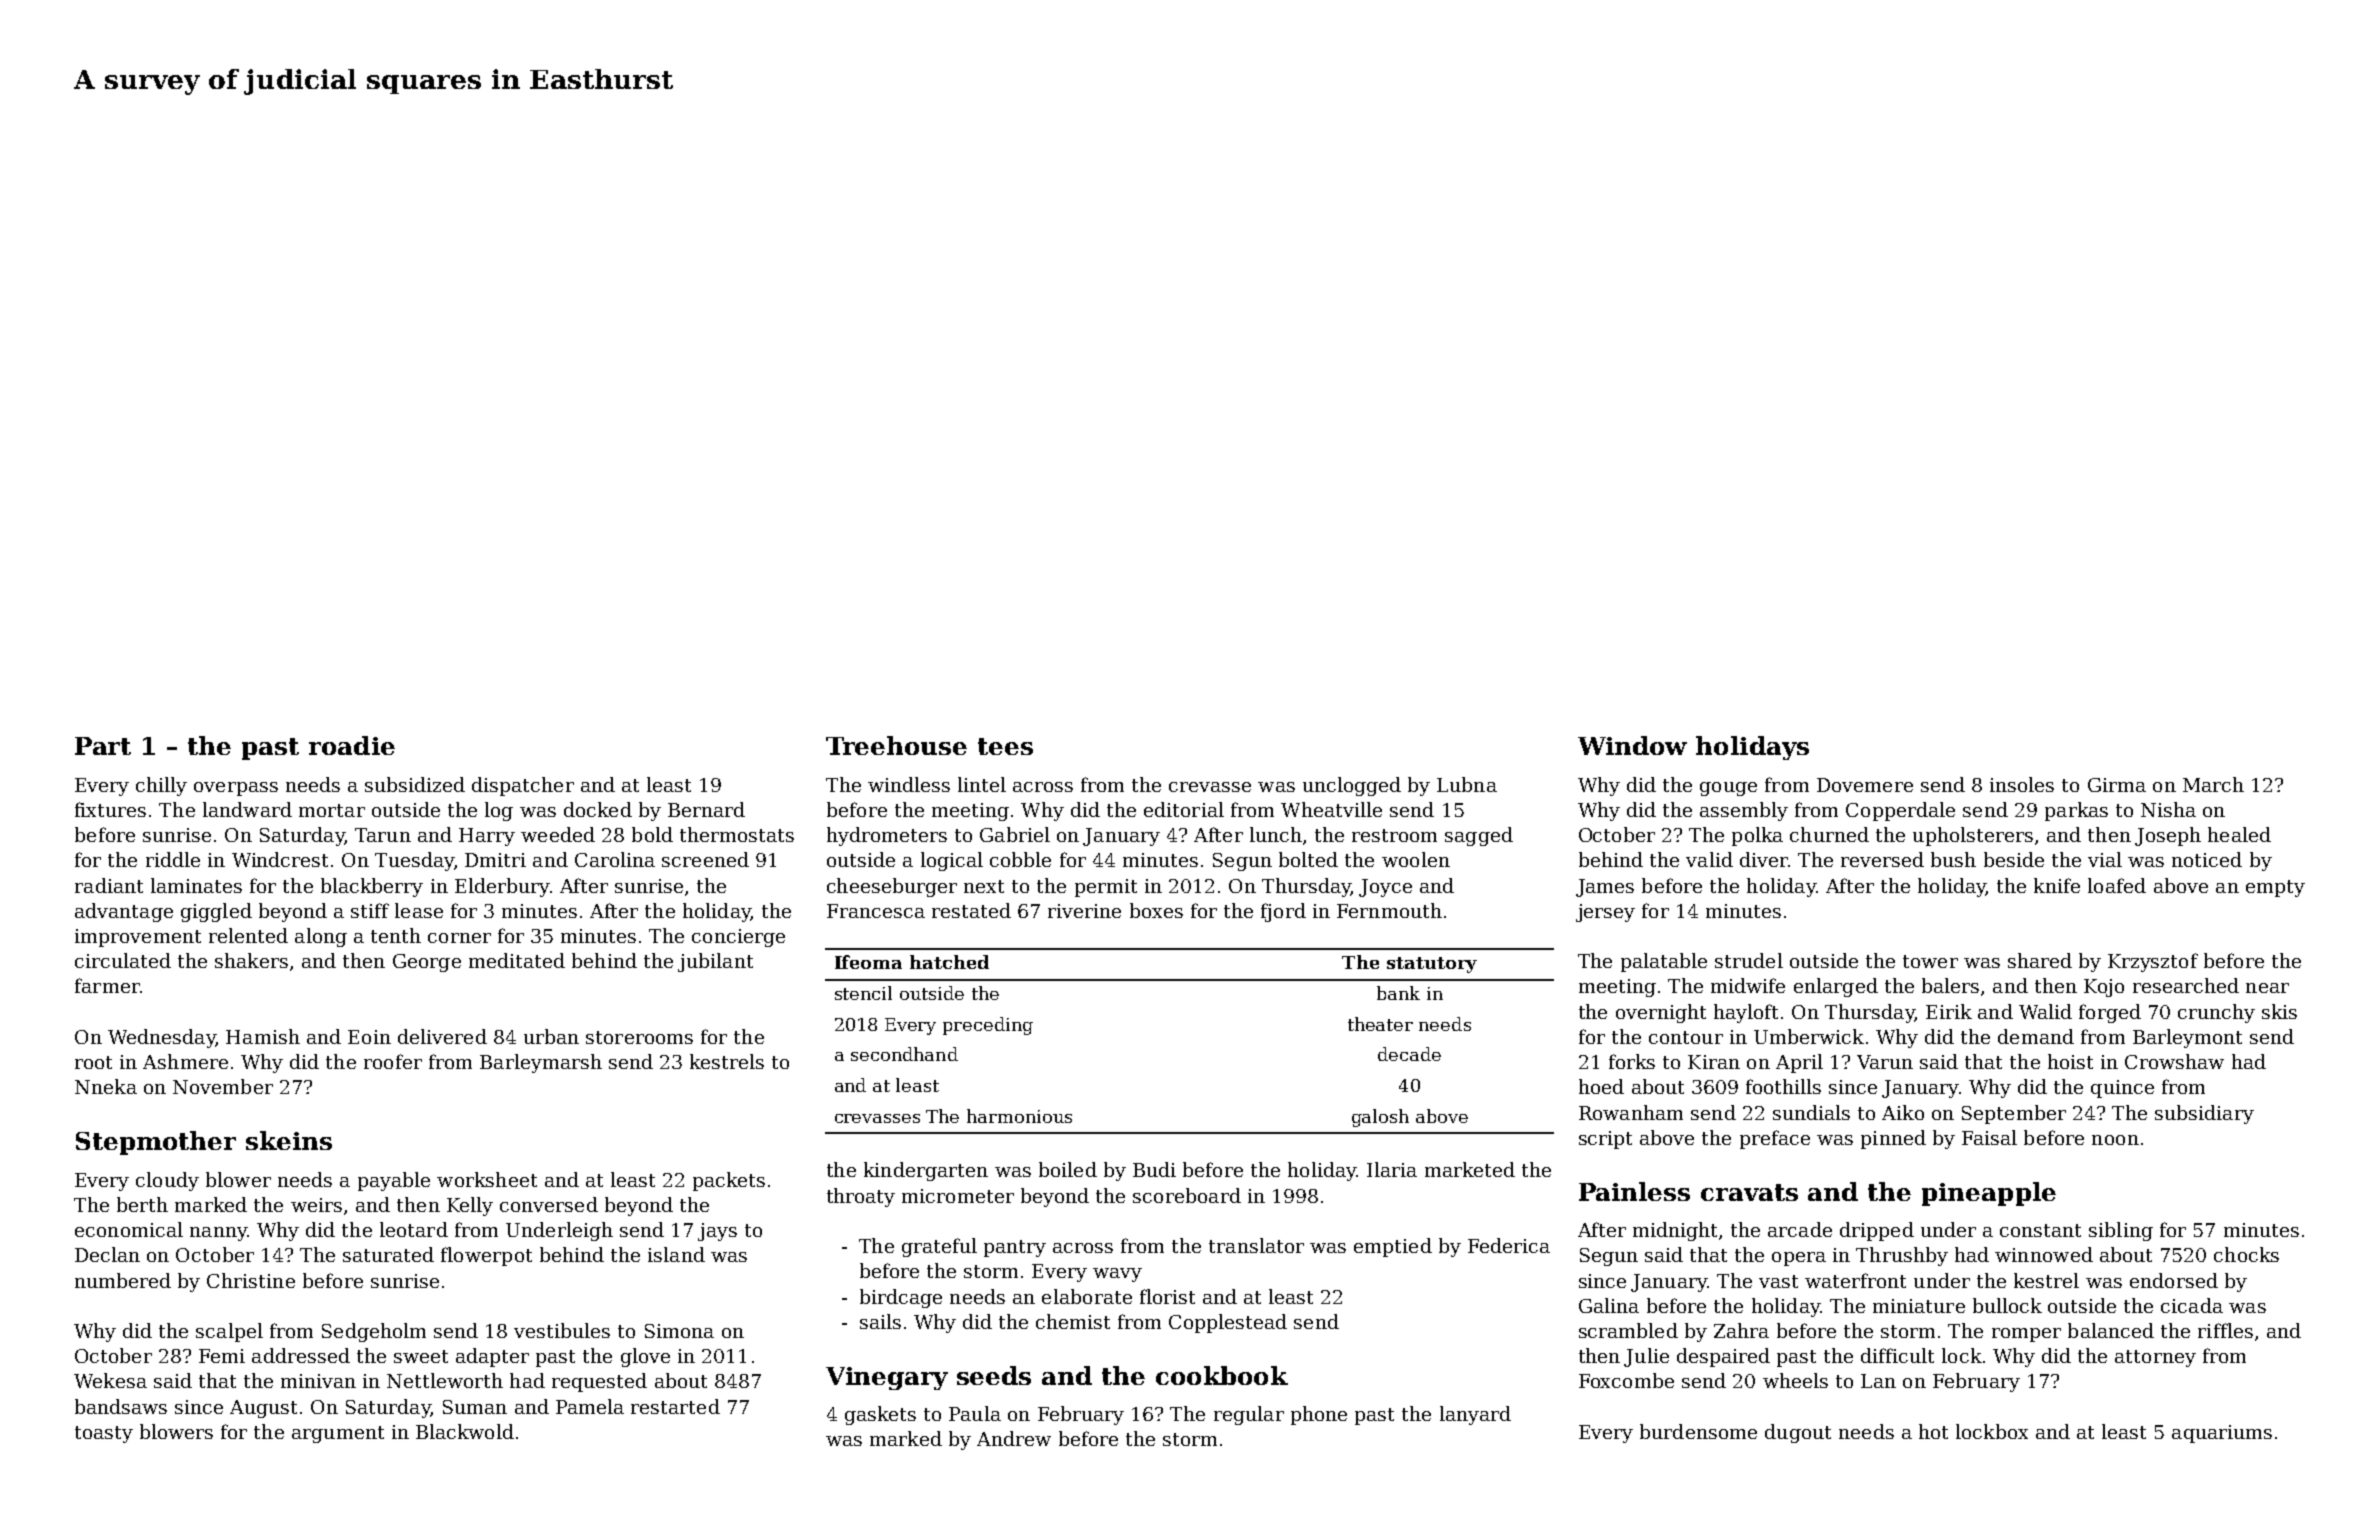 This screenshot has height=1540, width=2380. Describe the element at coordinates (1989, 1194) in the screenshot. I see `pineapple` at that location.
